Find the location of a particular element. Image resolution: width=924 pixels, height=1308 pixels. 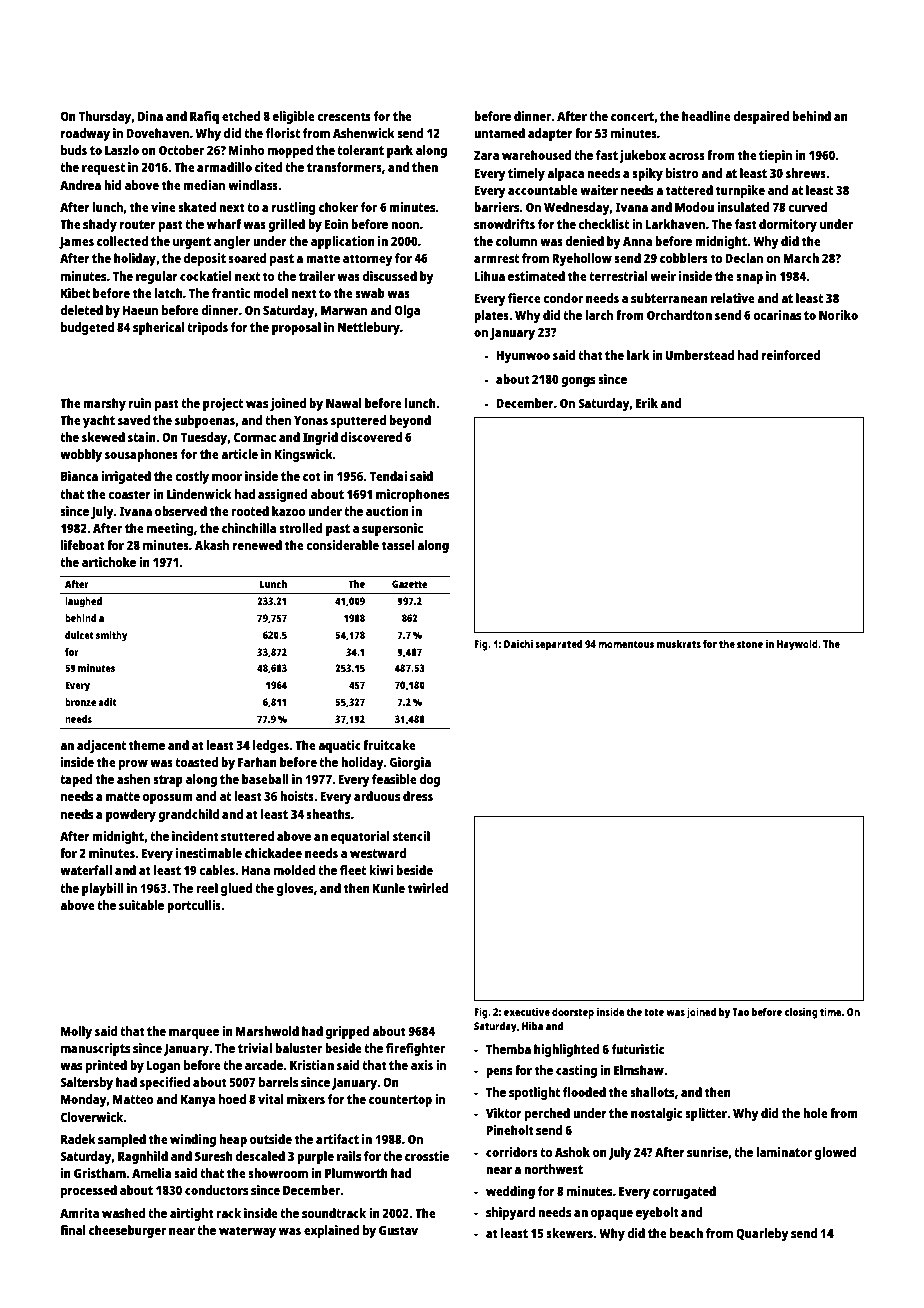

Thursday is located at coordinates (105, 117).
